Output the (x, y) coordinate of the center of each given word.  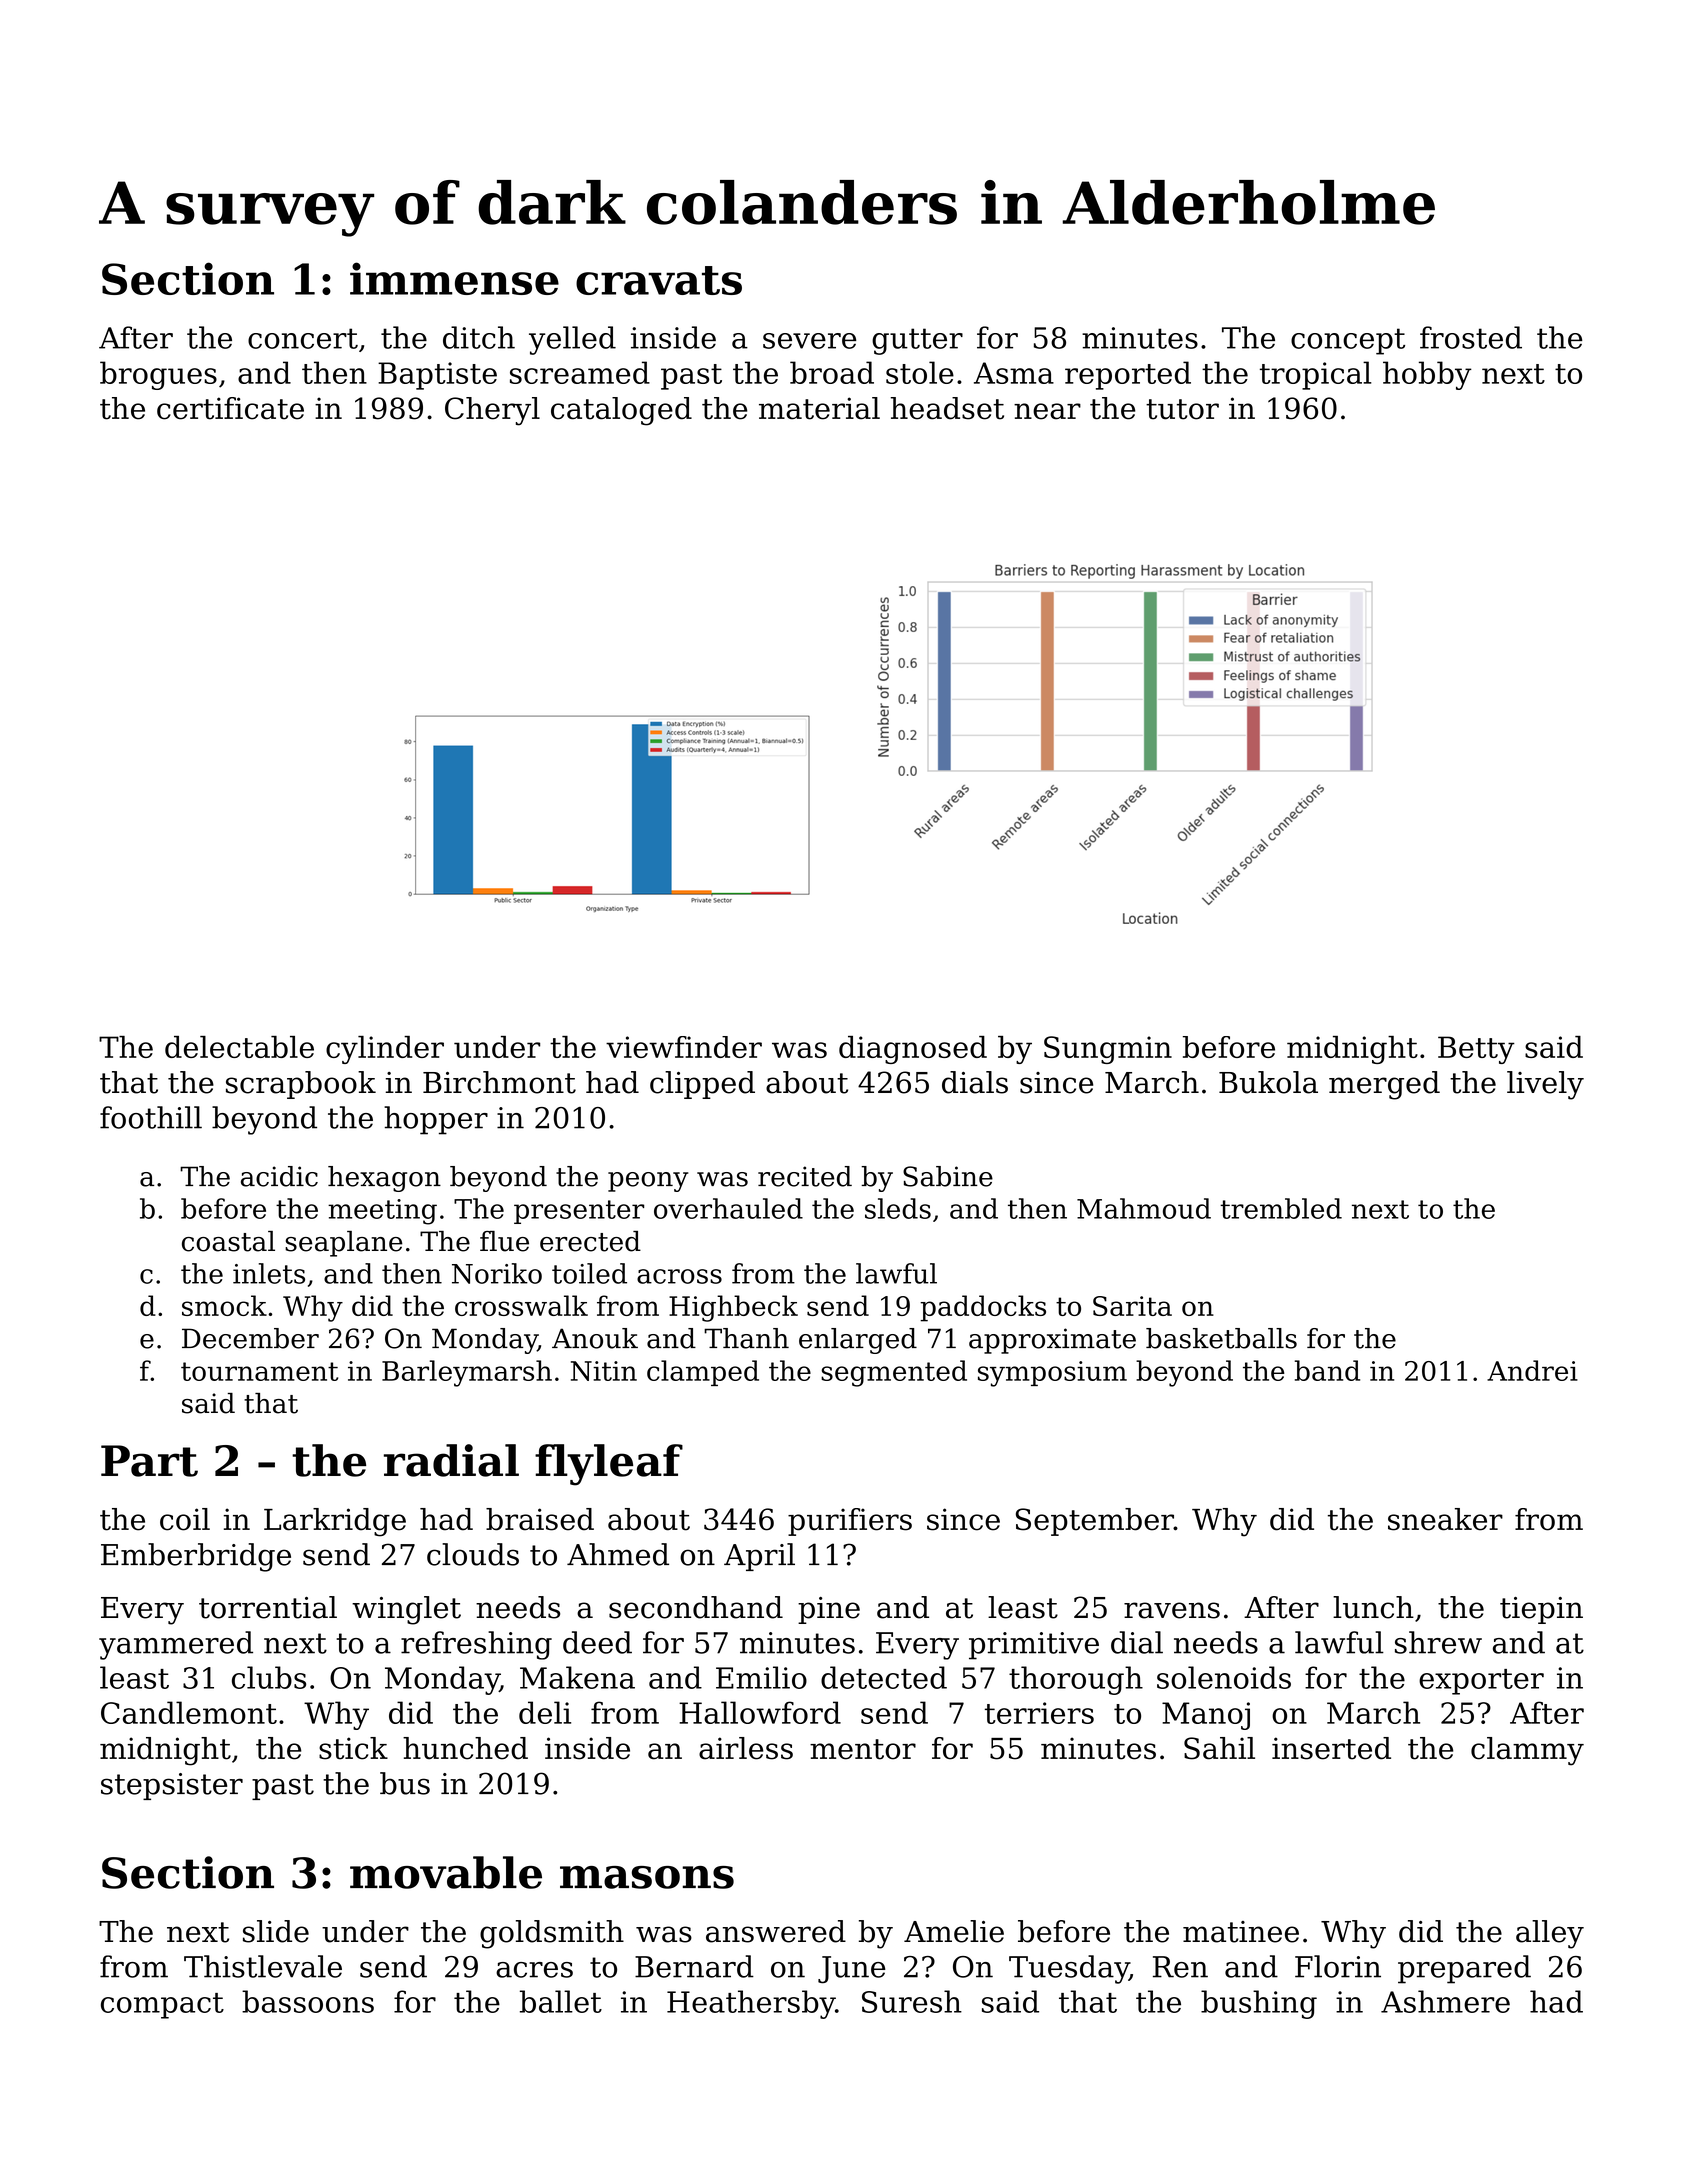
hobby (1427, 375)
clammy (1527, 1751)
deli (545, 1712)
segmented (894, 1373)
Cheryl (492, 411)
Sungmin (1108, 1050)
